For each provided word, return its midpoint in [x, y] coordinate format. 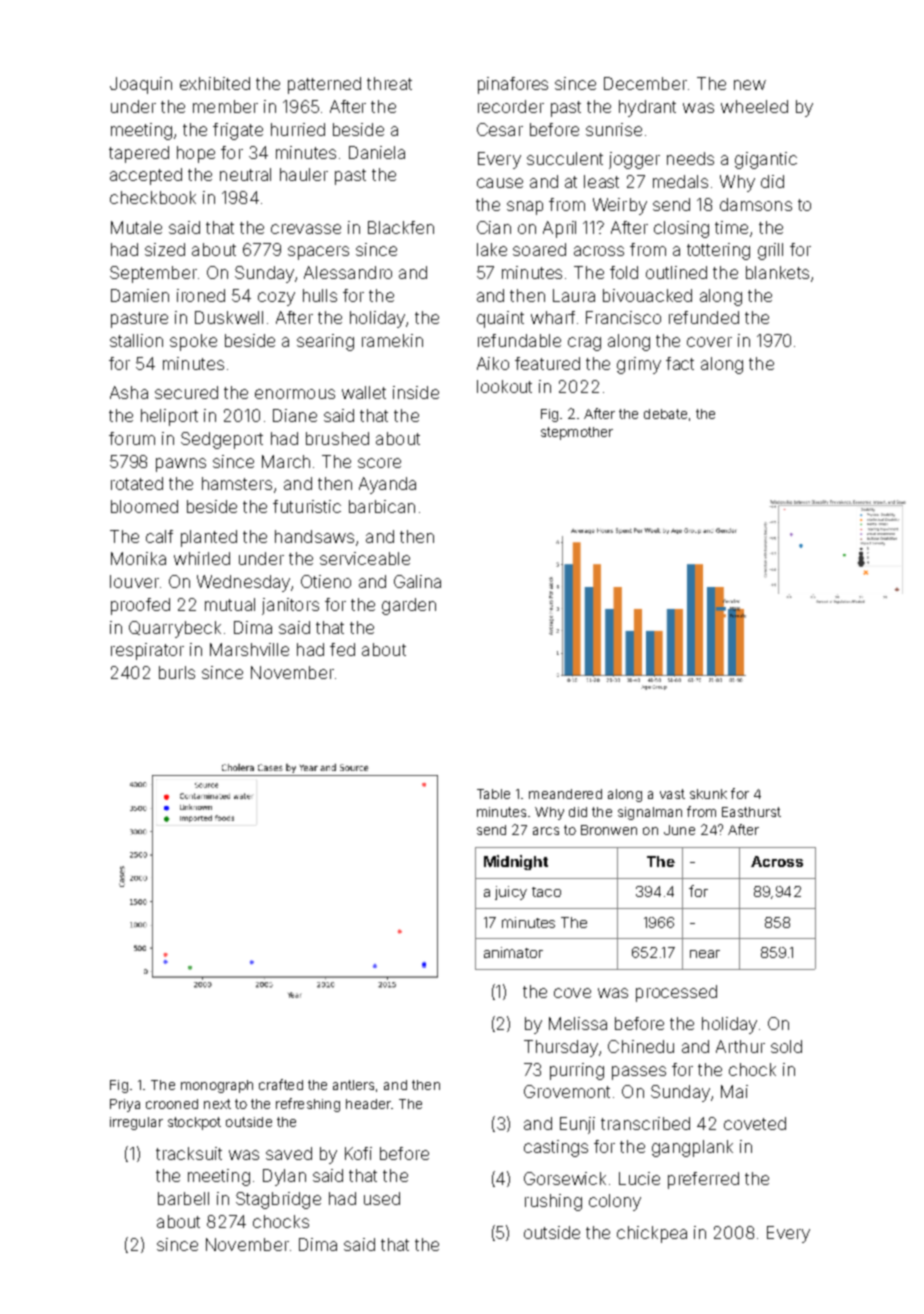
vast [672, 794]
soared [539, 249]
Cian [494, 227]
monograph [217, 1086]
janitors [290, 606]
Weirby [620, 206]
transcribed [645, 1123]
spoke [193, 342]
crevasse [306, 229]
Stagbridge [278, 1200]
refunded [704, 317]
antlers [353, 1085]
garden [409, 606]
